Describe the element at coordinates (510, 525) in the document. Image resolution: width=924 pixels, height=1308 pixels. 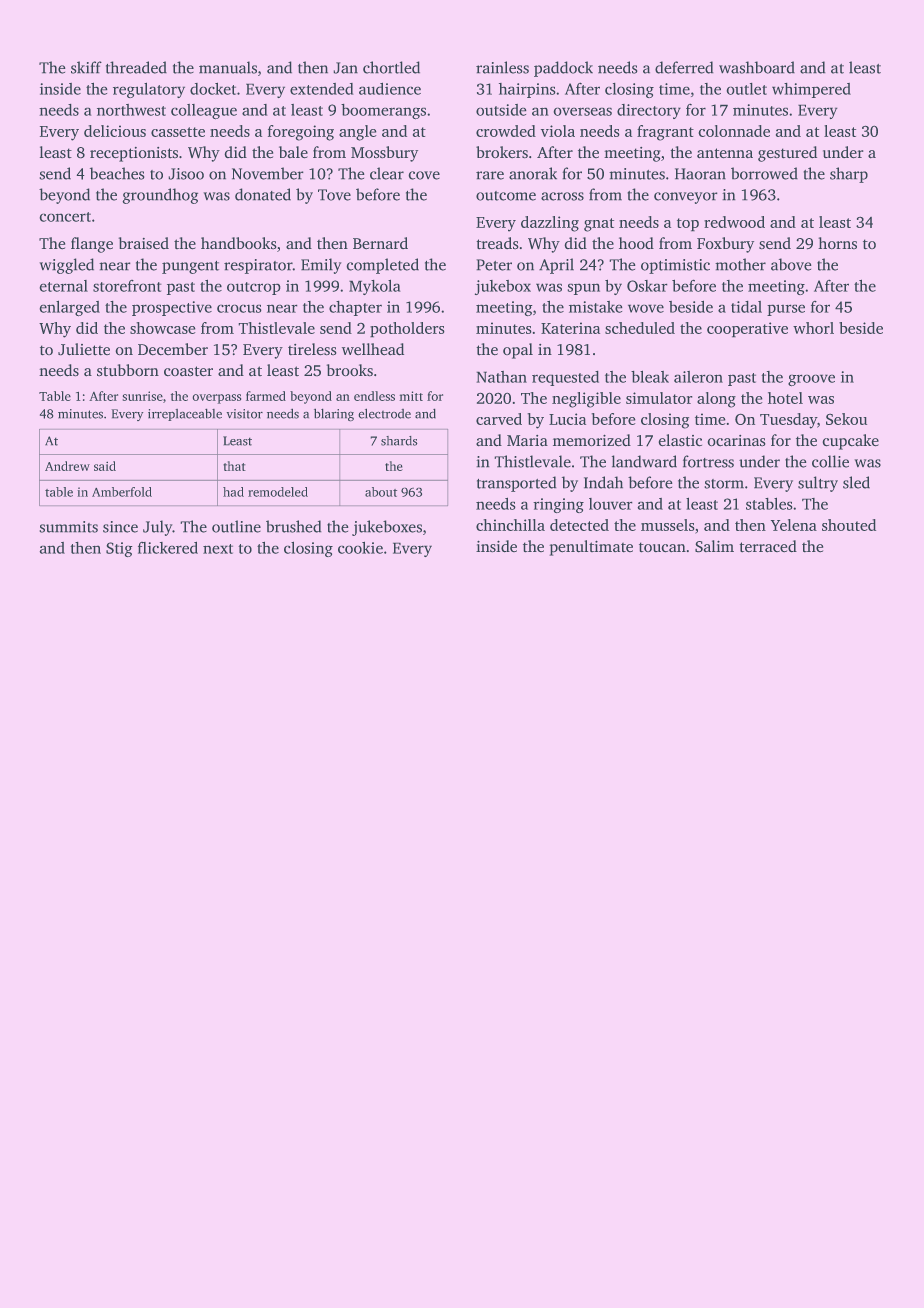
I see `chinchilla` at that location.
